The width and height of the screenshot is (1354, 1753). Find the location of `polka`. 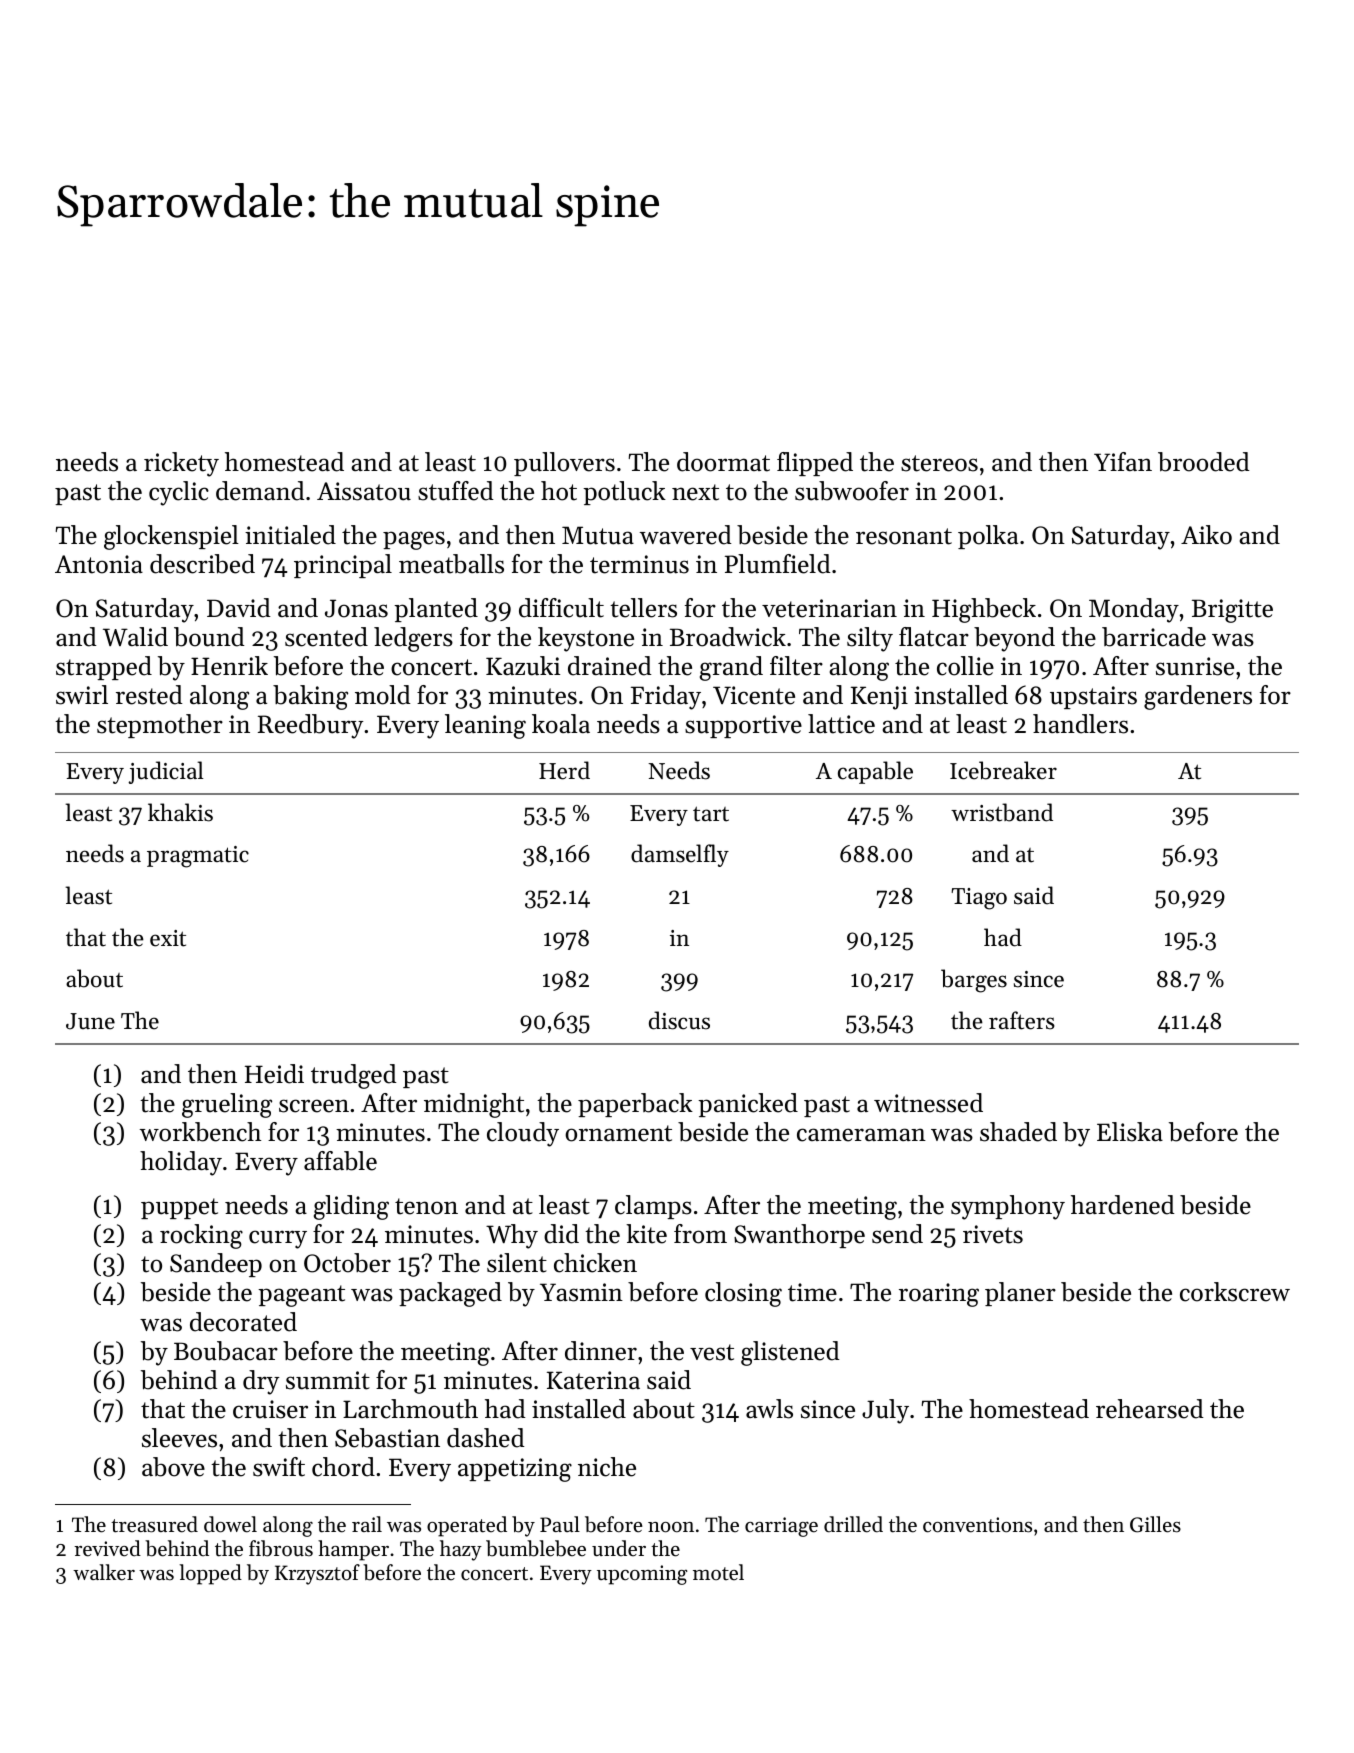

polka is located at coordinates (988, 537).
